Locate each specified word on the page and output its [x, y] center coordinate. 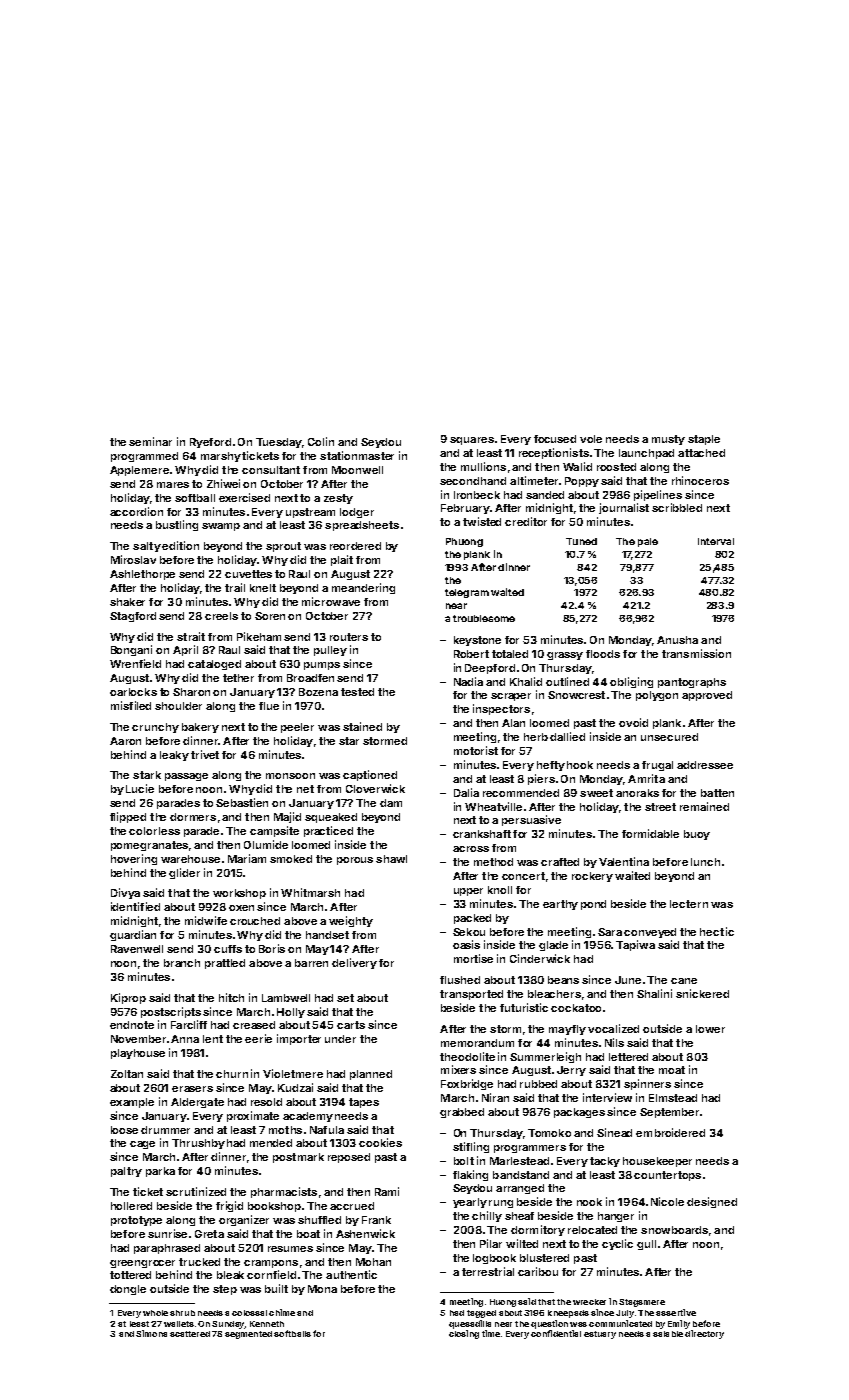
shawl [391, 859]
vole [591, 439]
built [276, 1288]
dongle [128, 1290]
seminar [150, 441]
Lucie [140, 788]
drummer [165, 1130]
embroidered [670, 1132]
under [340, 1039]
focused [555, 439]
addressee [705, 765]
